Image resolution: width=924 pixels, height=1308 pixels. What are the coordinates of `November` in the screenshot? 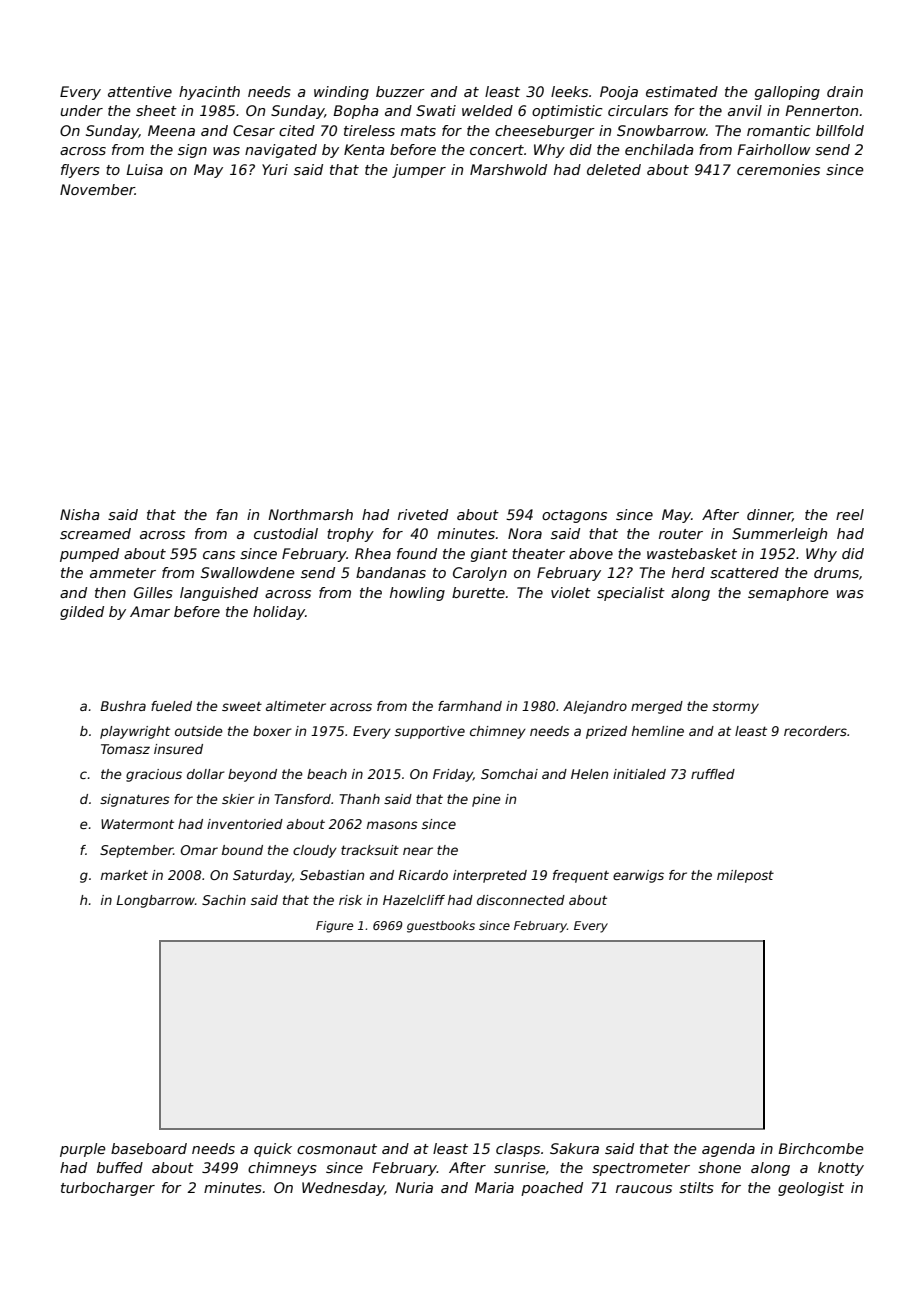 It's located at (97, 189).
